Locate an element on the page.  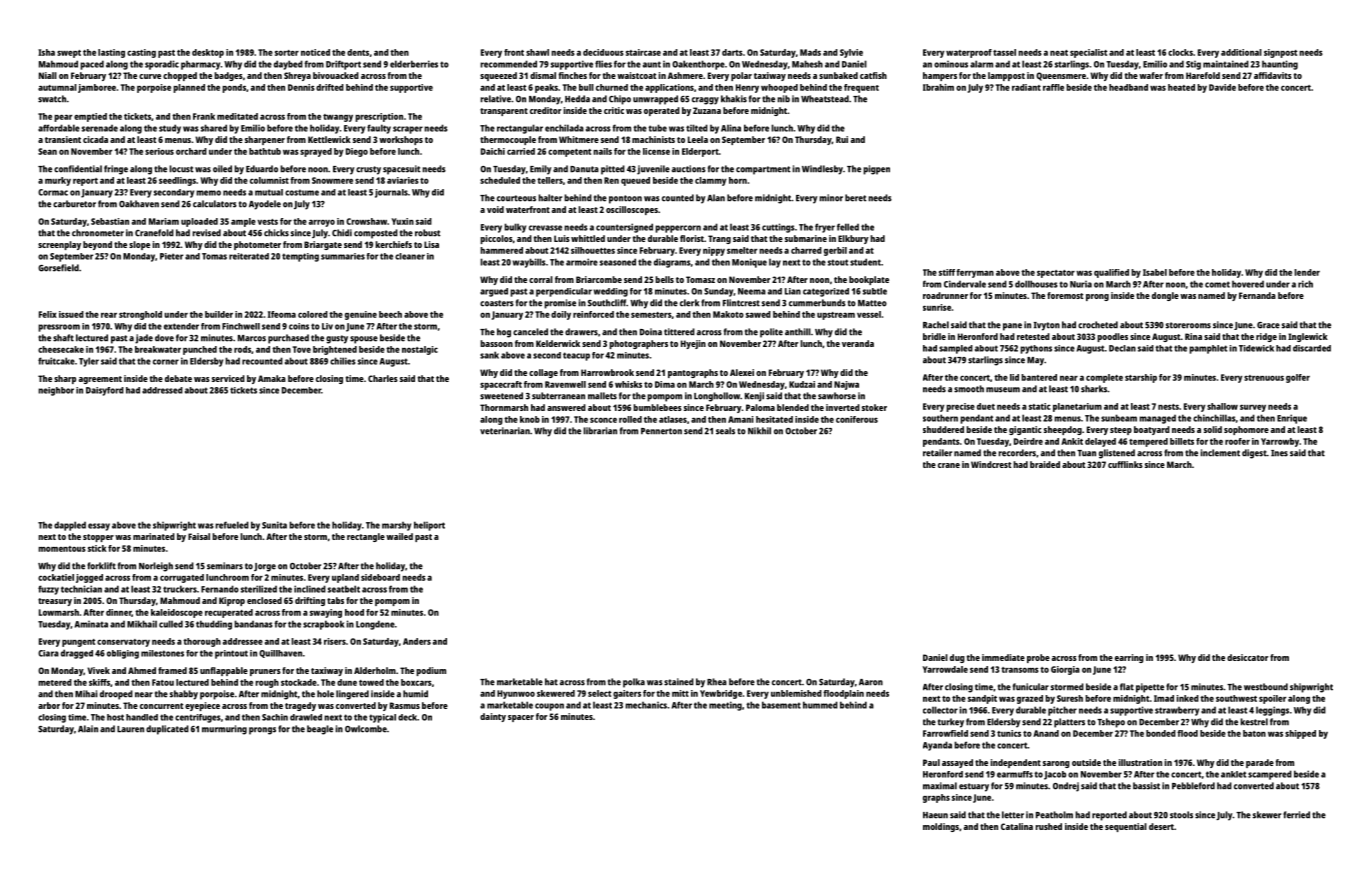
elderberries is located at coordinates (414, 64).
